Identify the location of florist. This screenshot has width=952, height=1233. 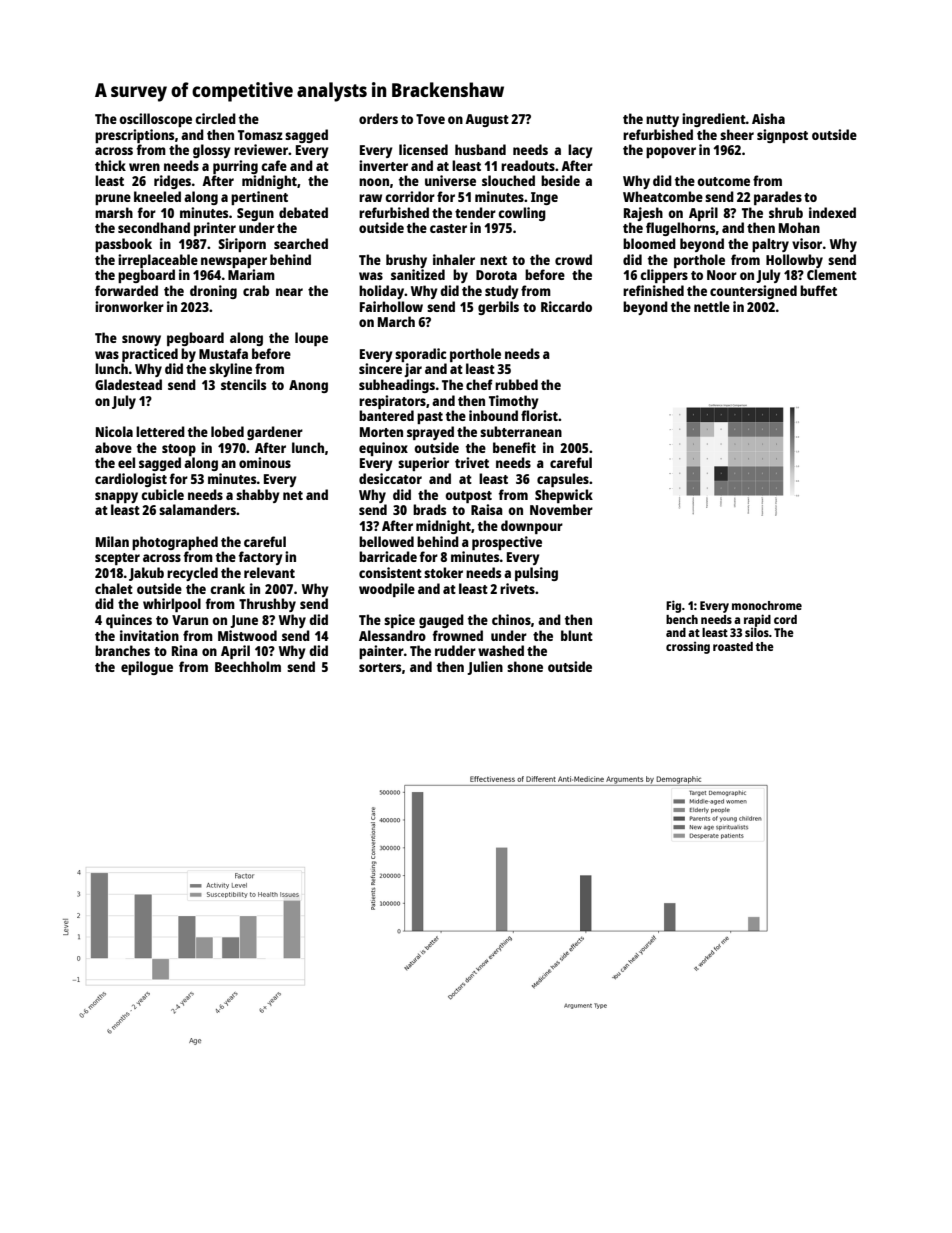
(539, 415).
